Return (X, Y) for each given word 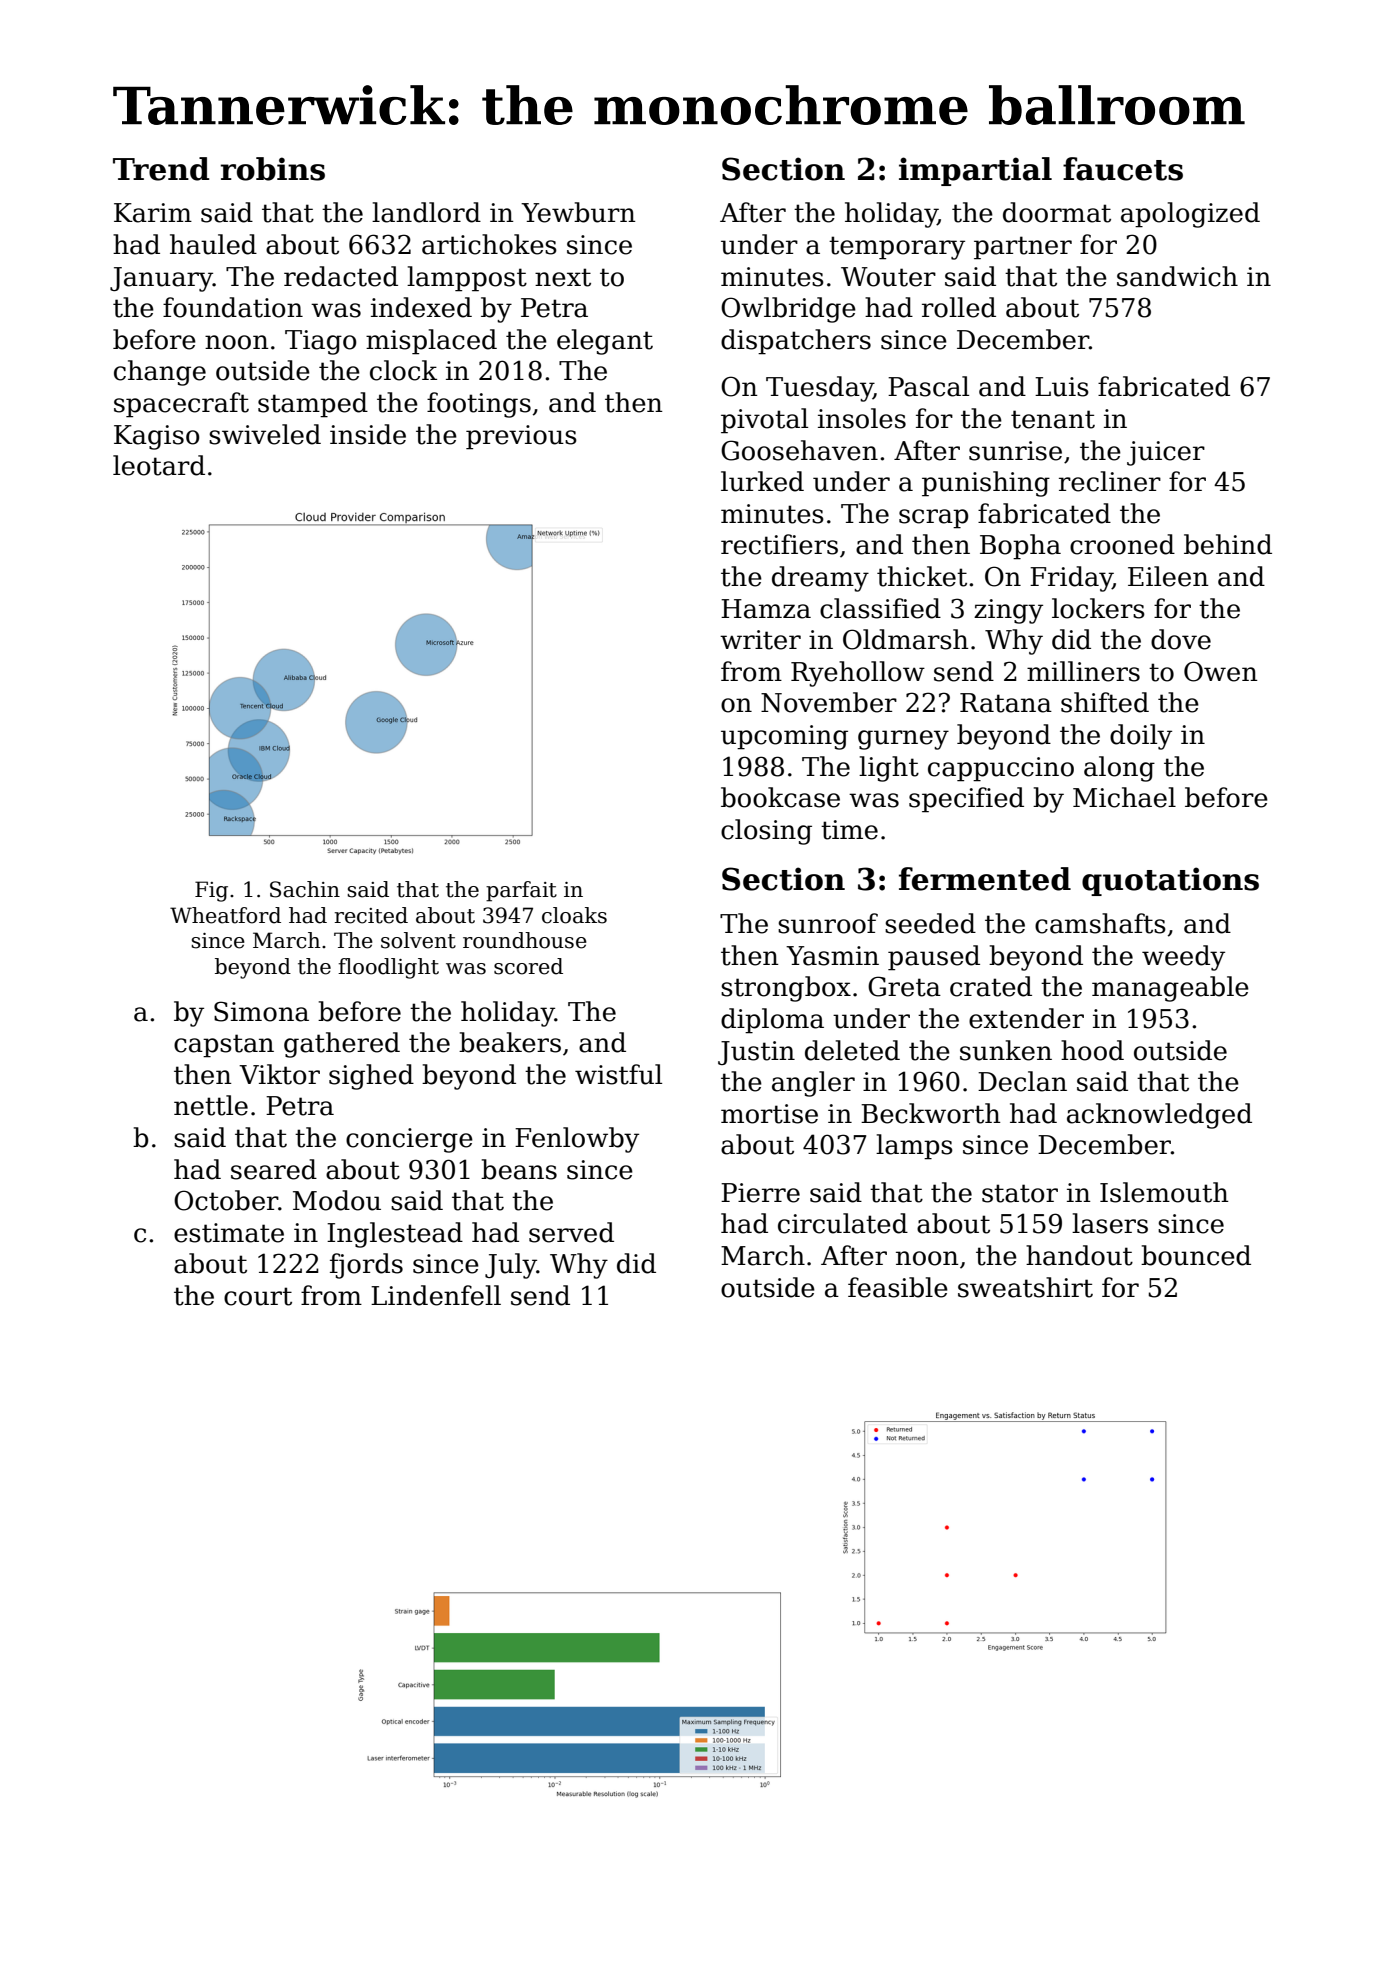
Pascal (928, 386)
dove (1181, 639)
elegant (605, 342)
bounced (1196, 1255)
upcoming (784, 737)
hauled (213, 244)
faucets (1123, 169)
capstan (224, 1046)
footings (479, 405)
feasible (898, 1287)
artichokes (489, 244)
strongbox (786, 989)
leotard (159, 465)
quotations (1170, 881)
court (258, 1296)
